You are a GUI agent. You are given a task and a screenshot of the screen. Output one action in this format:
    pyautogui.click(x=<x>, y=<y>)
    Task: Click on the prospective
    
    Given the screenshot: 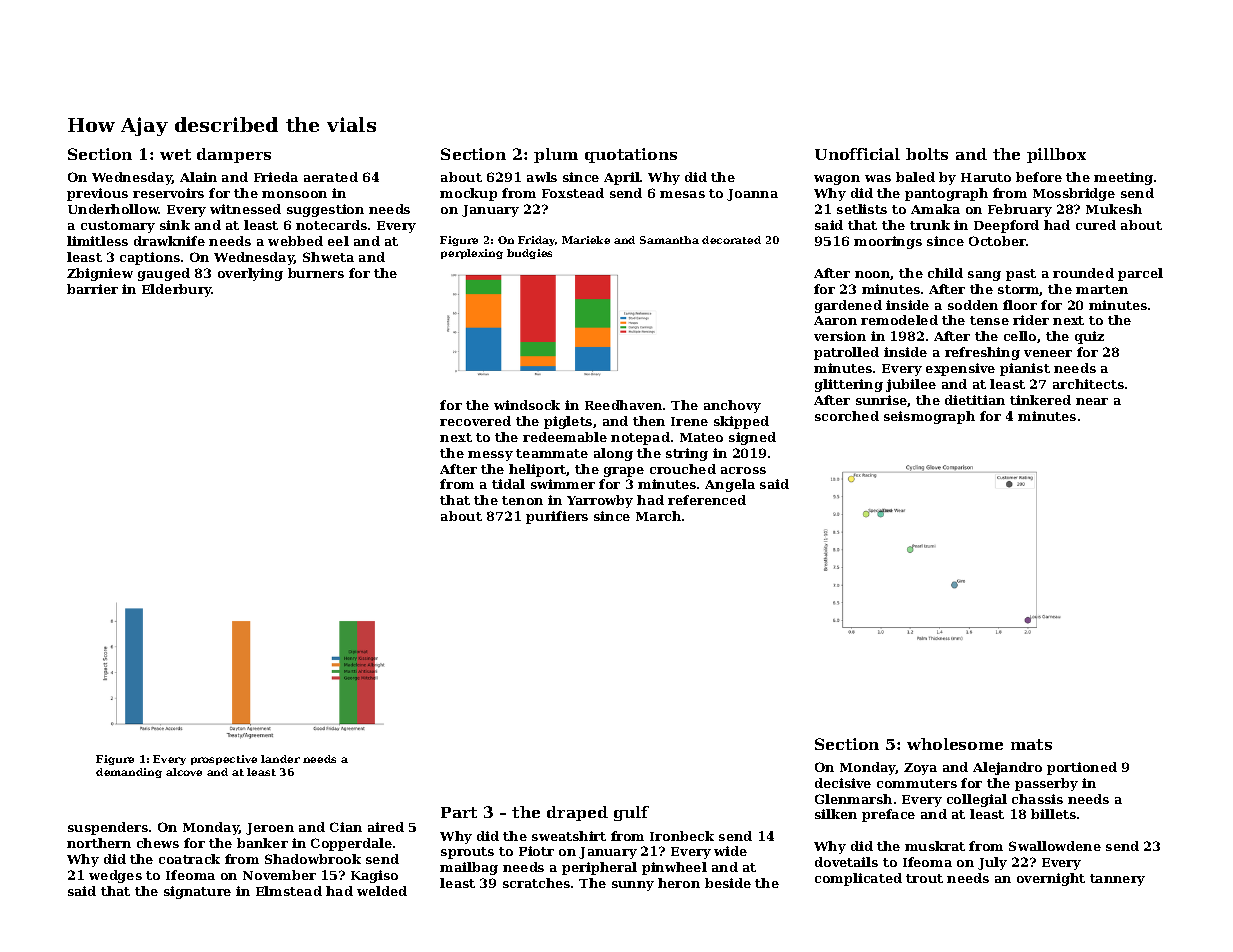 What is the action you would take?
    pyautogui.click(x=224, y=760)
